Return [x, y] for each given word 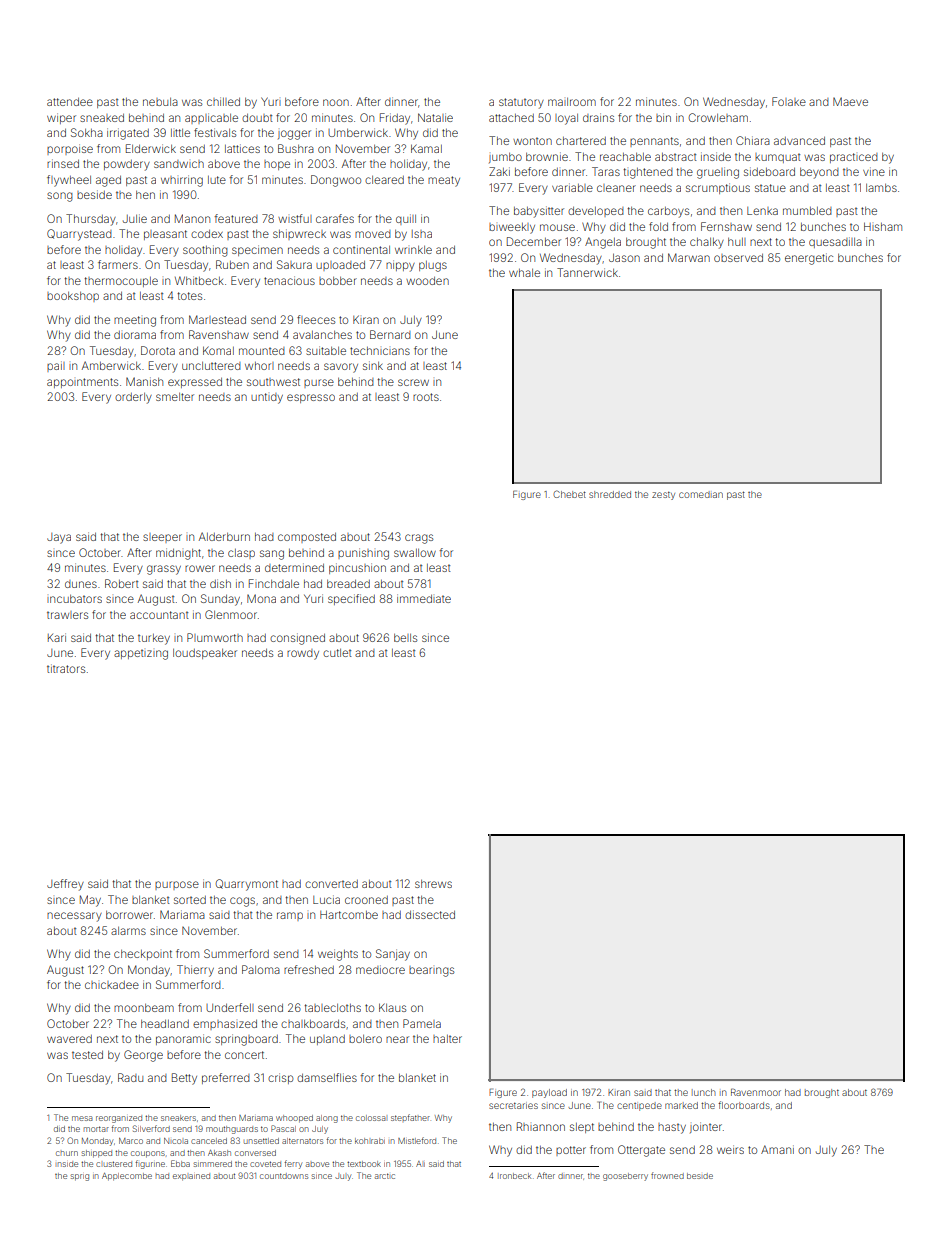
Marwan [689, 257]
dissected [430, 914]
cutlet [337, 653]
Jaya [59, 538]
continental [361, 249]
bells [405, 638]
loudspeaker [205, 654]
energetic [809, 259]
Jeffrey [65, 885]
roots [426, 397]
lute [217, 180]
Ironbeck [514, 1176]
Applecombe [127, 1177]
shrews [433, 884]
